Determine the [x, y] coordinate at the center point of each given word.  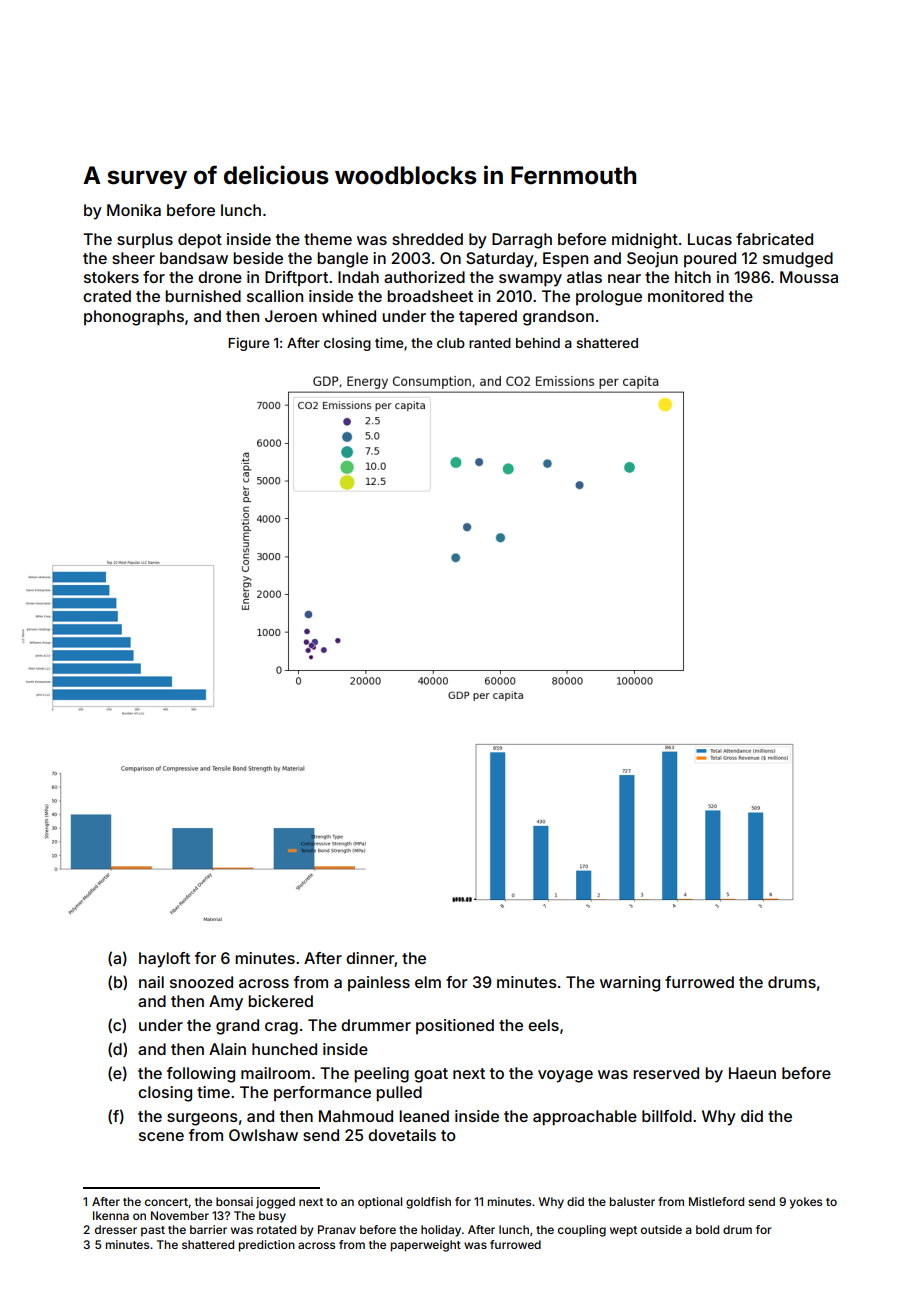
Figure [248, 344]
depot [200, 241]
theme [328, 239]
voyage [565, 1076]
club [451, 343]
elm [428, 982]
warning [630, 984]
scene [161, 1136]
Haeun [752, 1073]
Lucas [710, 239]
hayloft [164, 960]
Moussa [809, 277]
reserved [666, 1073]
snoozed [201, 982]
